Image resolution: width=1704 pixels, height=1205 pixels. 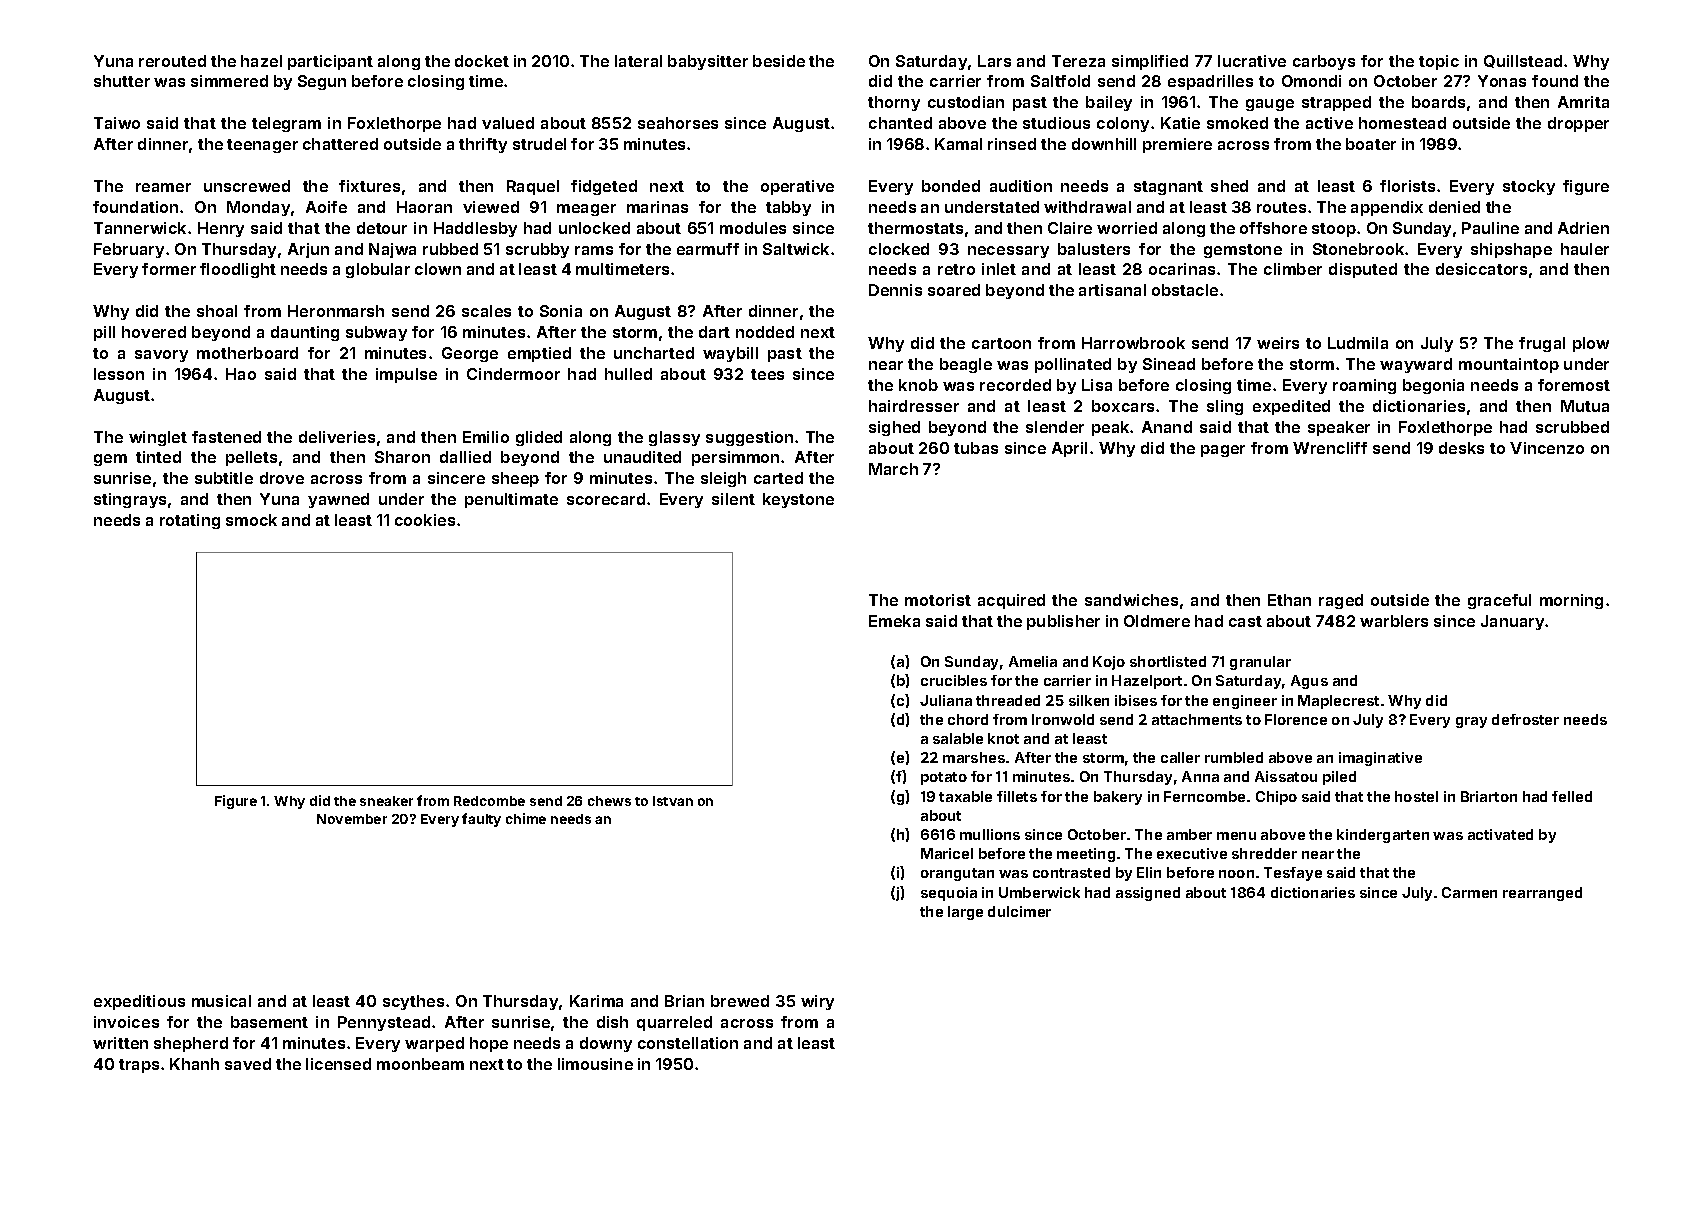 What do you see at coordinates (723, 479) in the screenshot?
I see `sleigh` at bounding box center [723, 479].
